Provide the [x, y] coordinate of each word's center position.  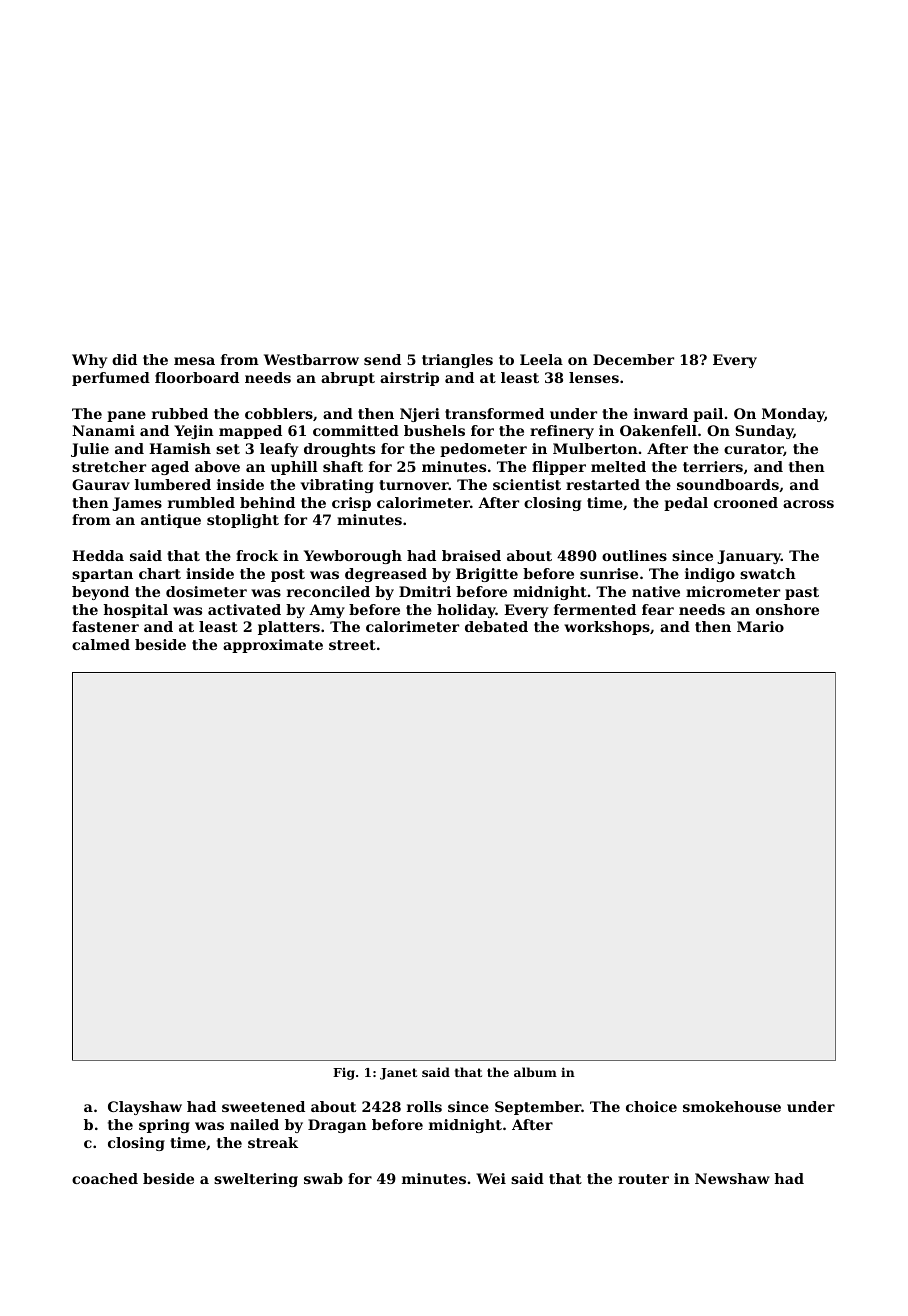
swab [323, 1178]
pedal [686, 504]
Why [89, 361]
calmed [101, 644]
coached [105, 1178]
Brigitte [487, 575]
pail [708, 415]
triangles [457, 361]
